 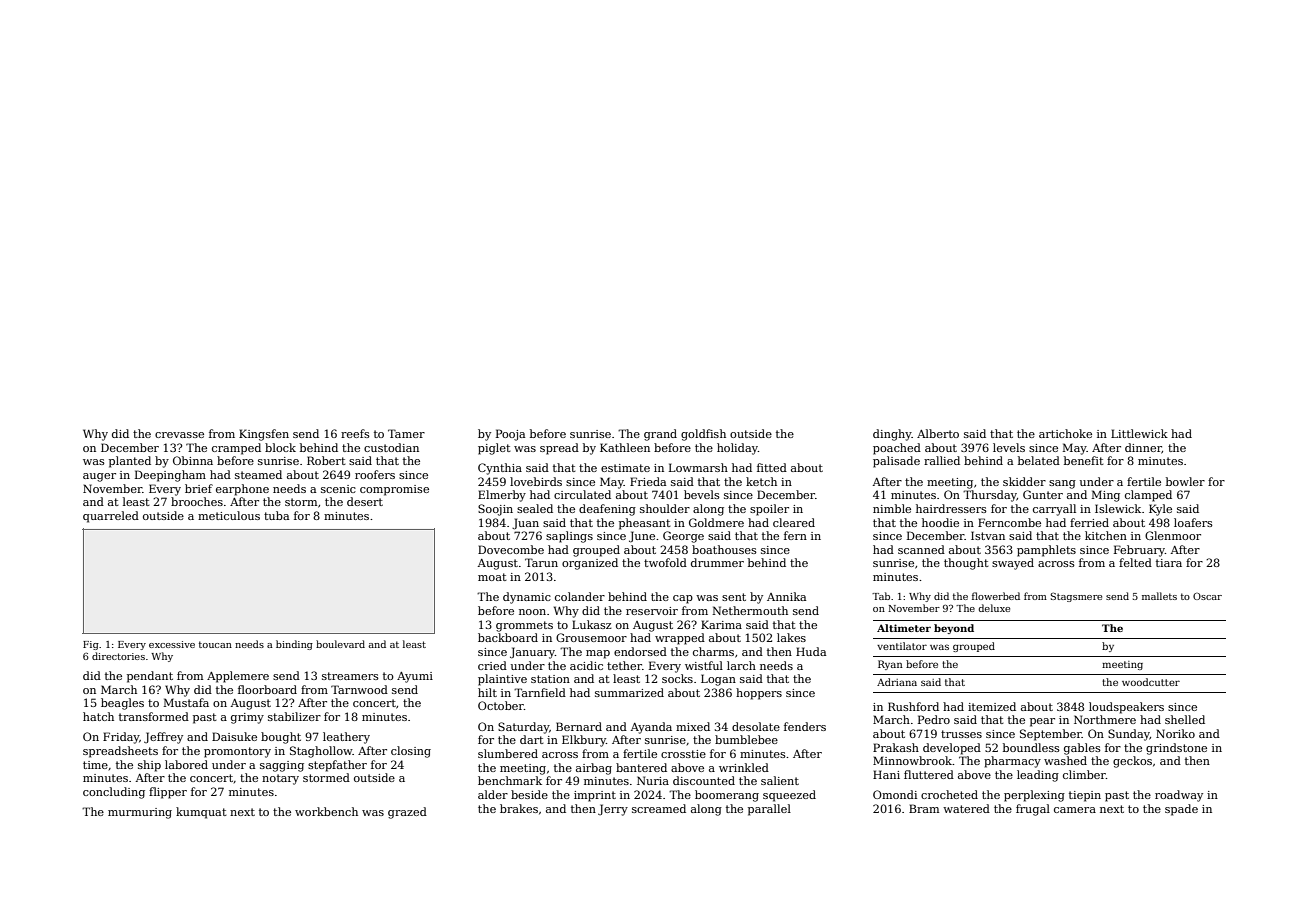 What do you see at coordinates (172, 644) in the screenshot?
I see `excessive` at bounding box center [172, 644].
